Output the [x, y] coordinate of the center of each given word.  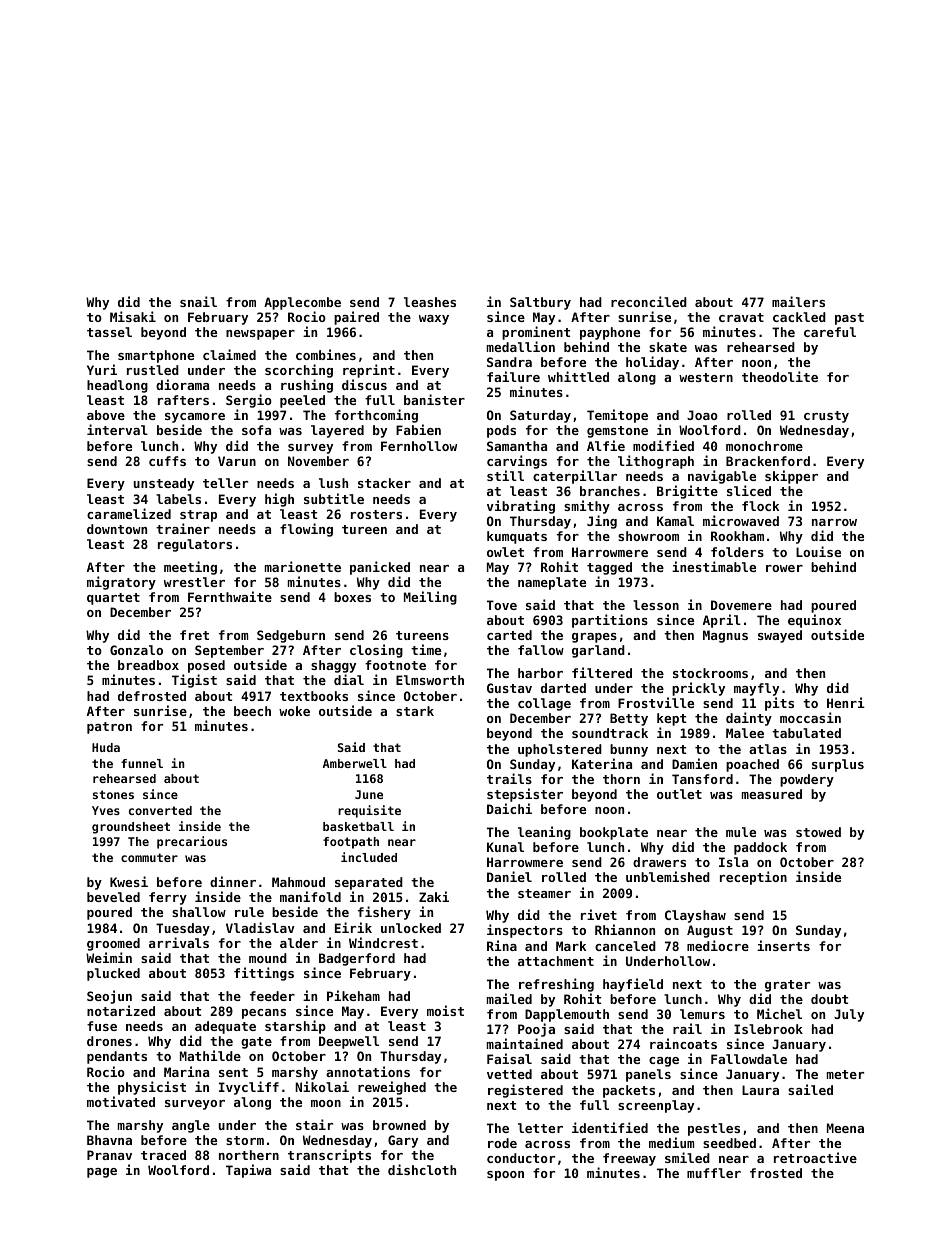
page [102, 1173]
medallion [521, 346]
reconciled [649, 301]
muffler [714, 1173]
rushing [307, 386]
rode [502, 1143]
